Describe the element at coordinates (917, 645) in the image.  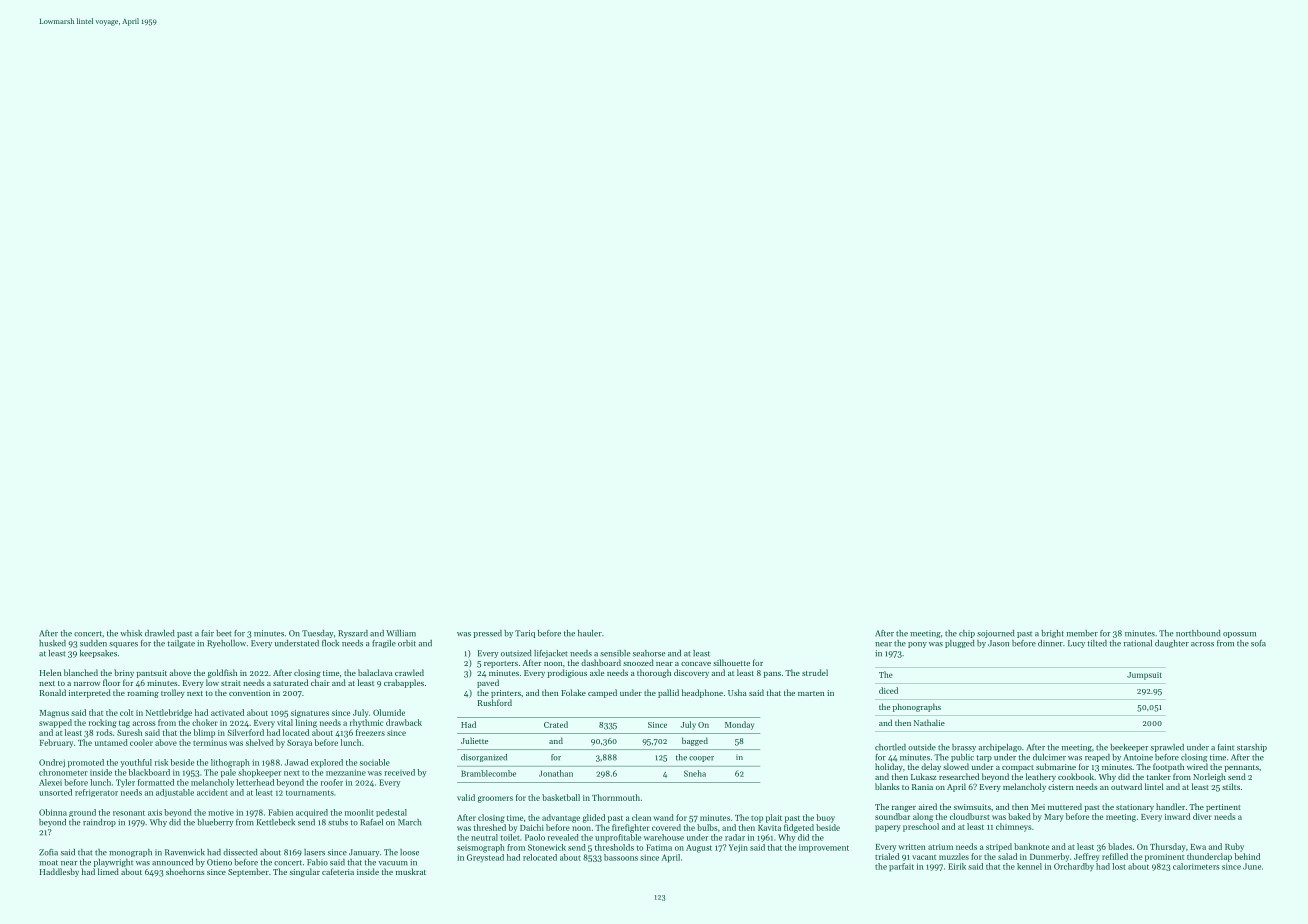
I see `pony` at that location.
